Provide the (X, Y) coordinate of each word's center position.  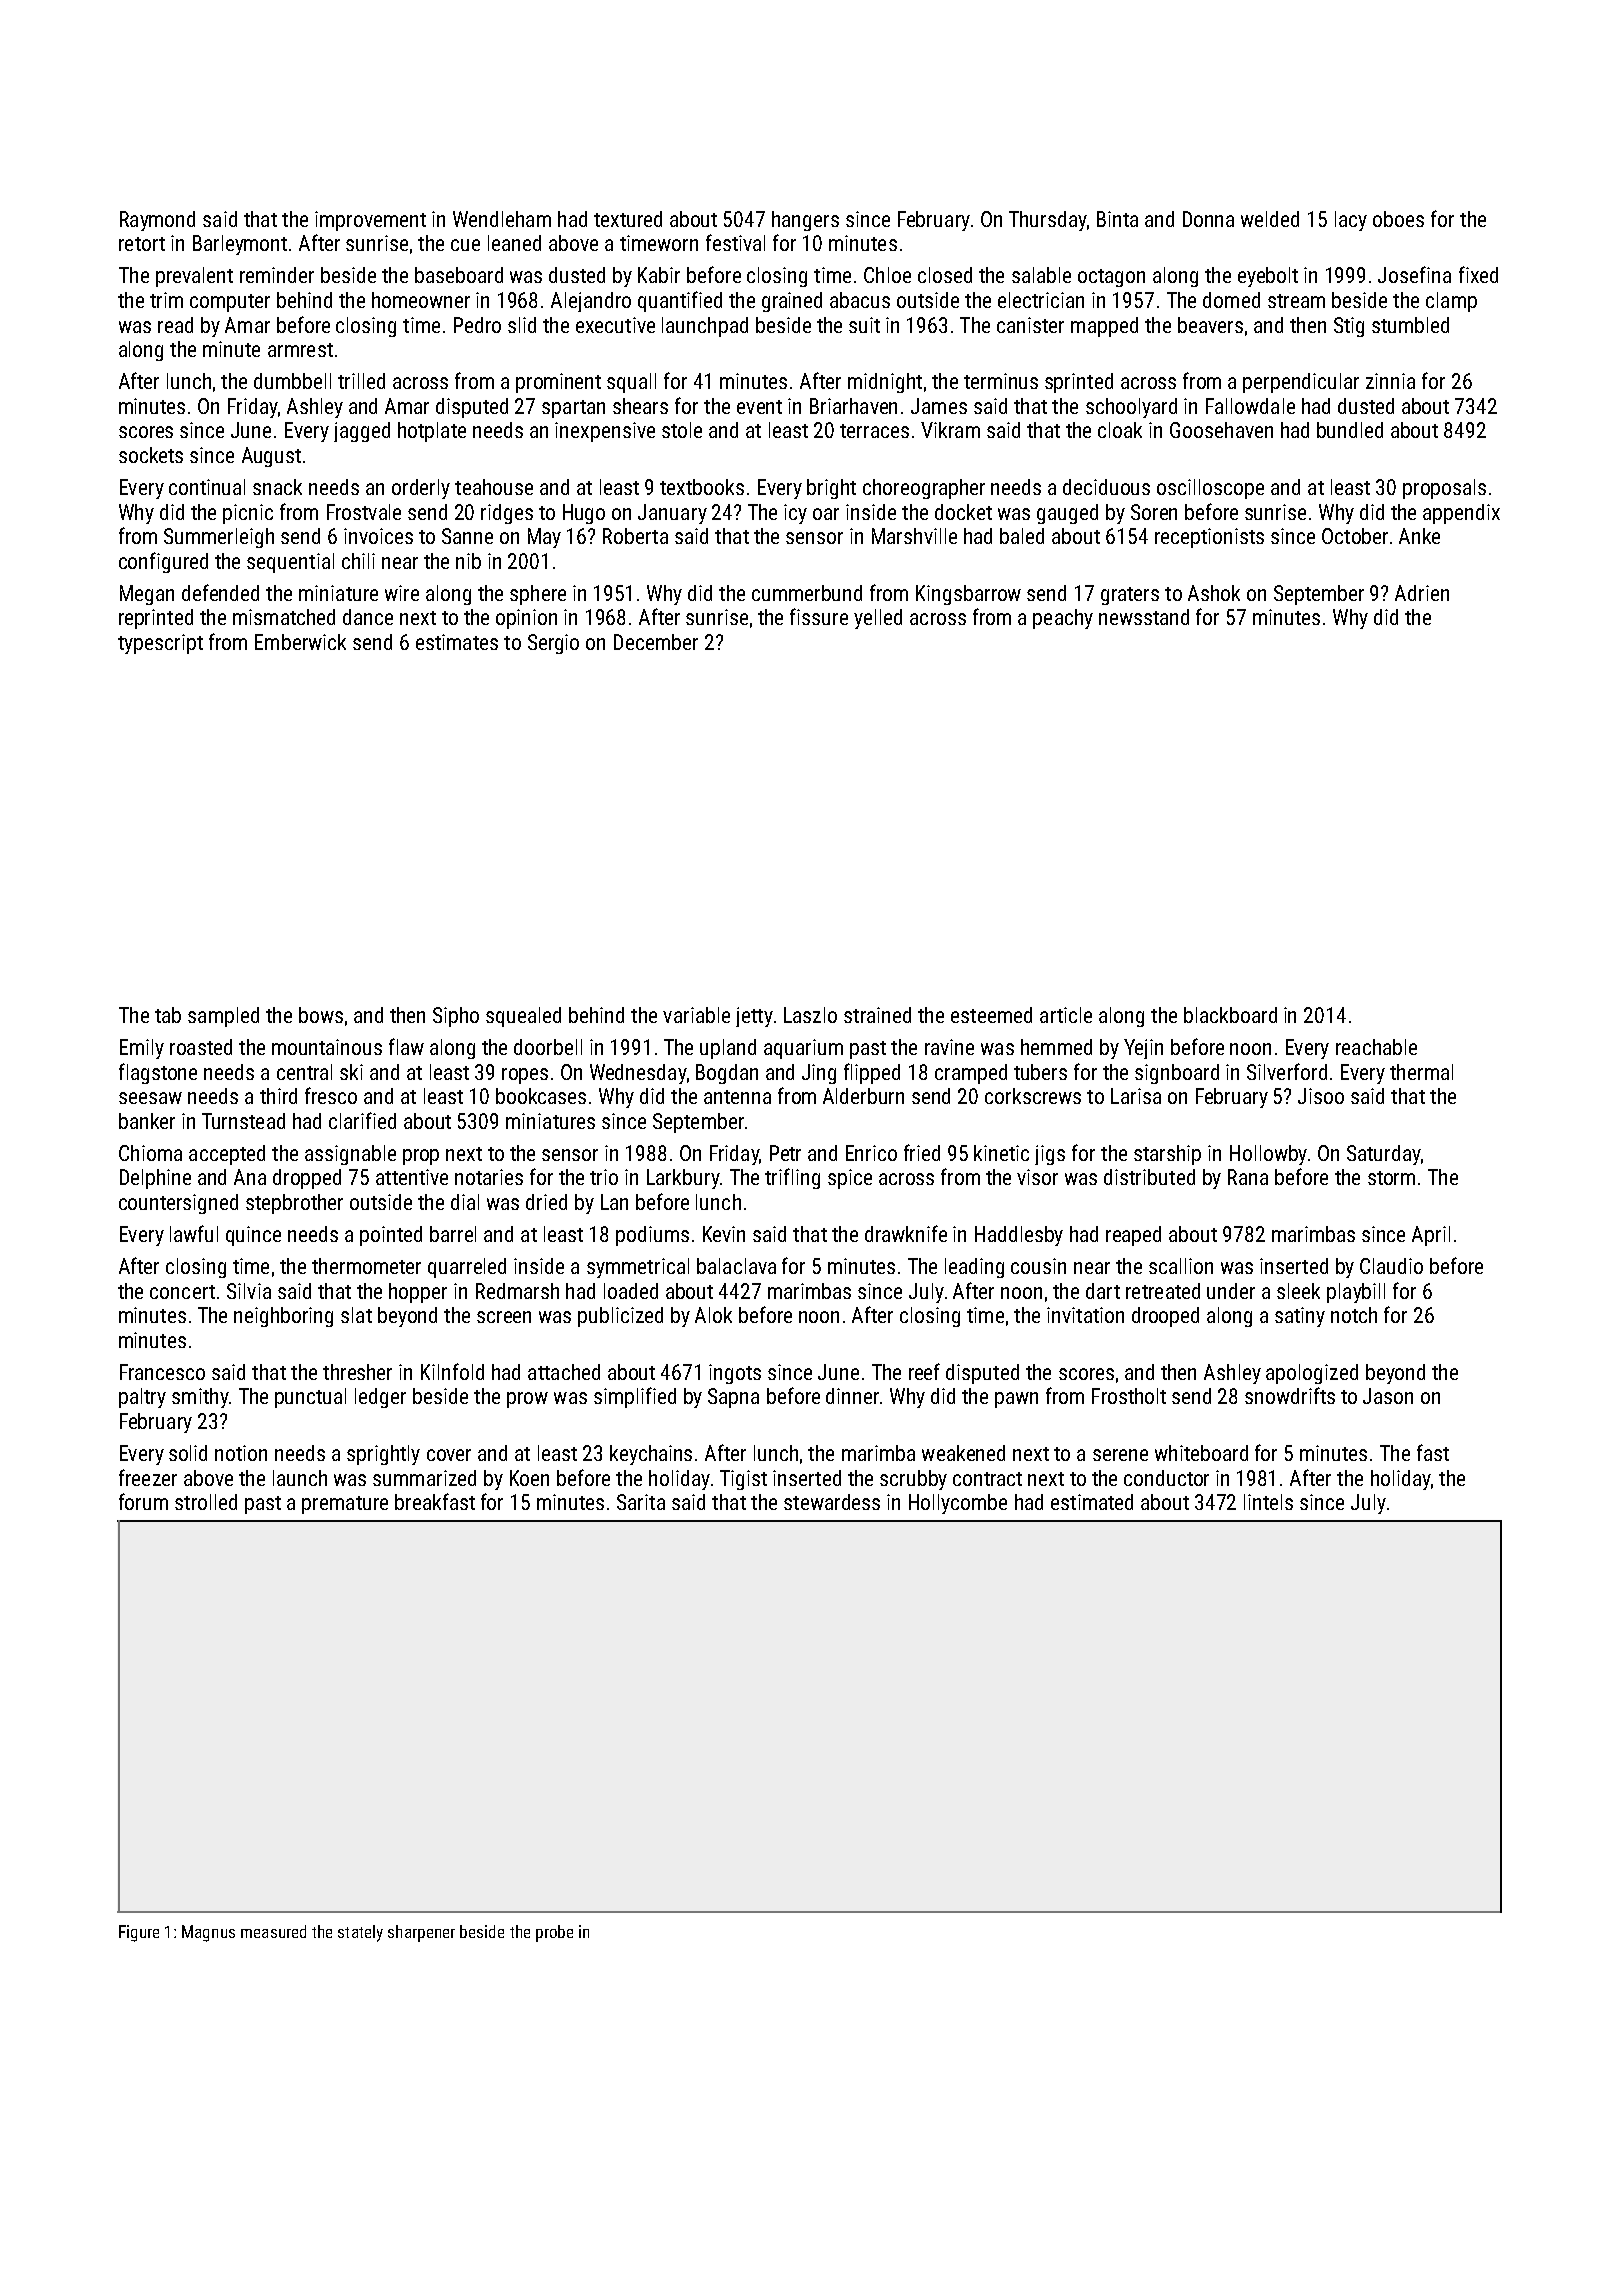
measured (273, 1931)
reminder (277, 275)
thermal (1421, 1072)
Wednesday (638, 1074)
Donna (1208, 219)
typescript (160, 644)
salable (1041, 275)
